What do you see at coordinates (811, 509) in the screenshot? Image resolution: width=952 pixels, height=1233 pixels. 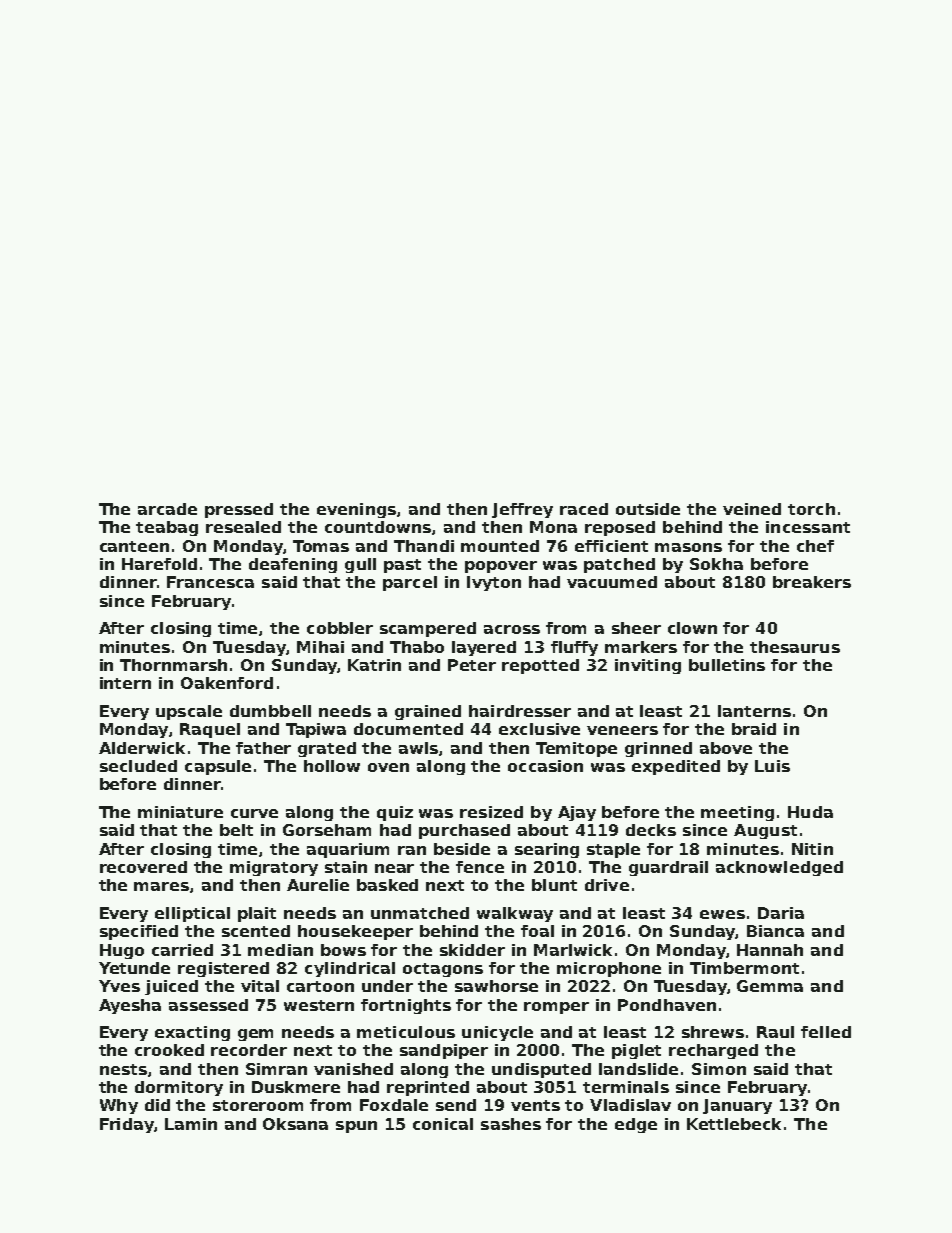 I see `torch` at bounding box center [811, 509].
